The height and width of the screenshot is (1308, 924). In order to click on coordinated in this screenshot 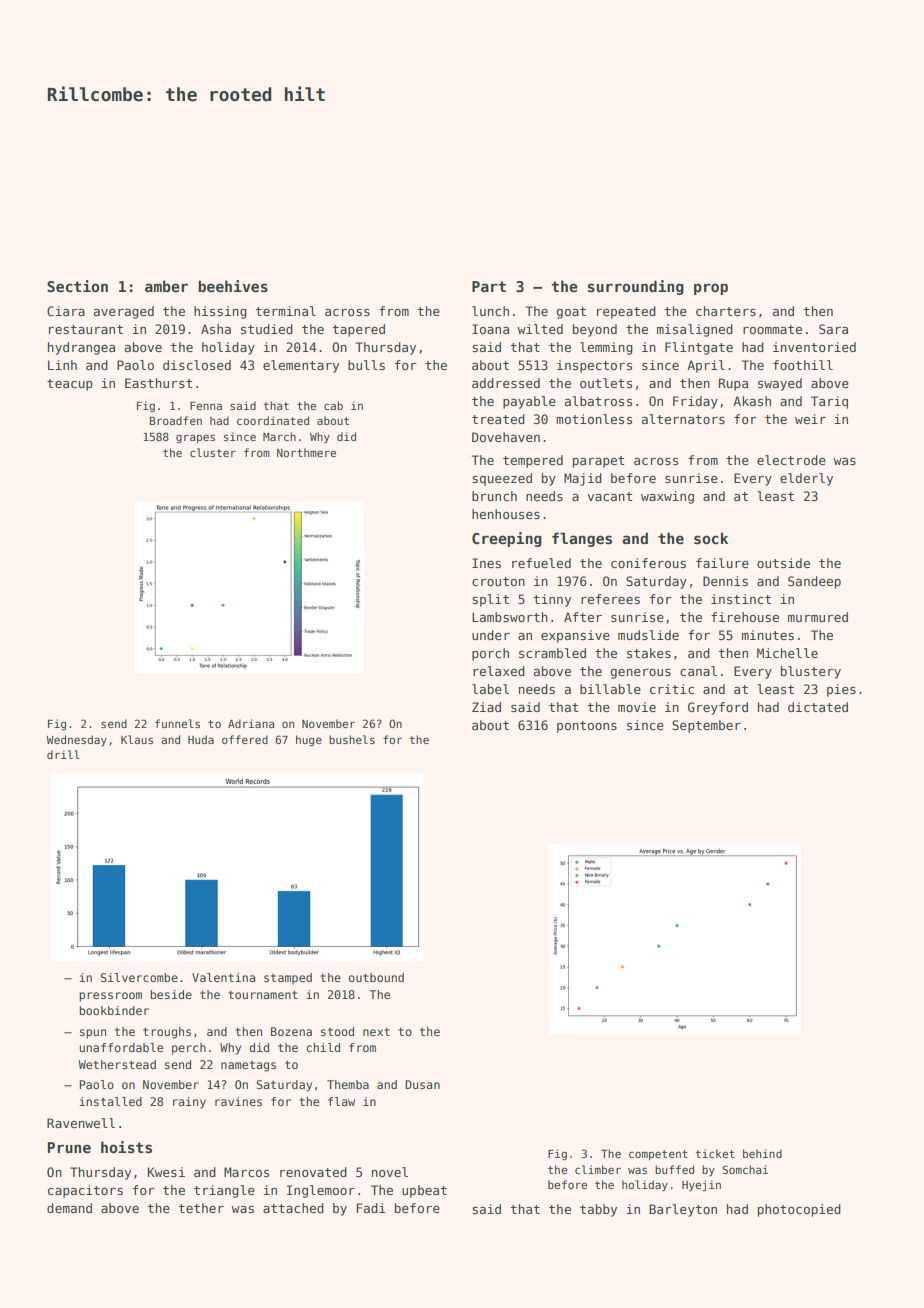, I will do `click(273, 420)`.
